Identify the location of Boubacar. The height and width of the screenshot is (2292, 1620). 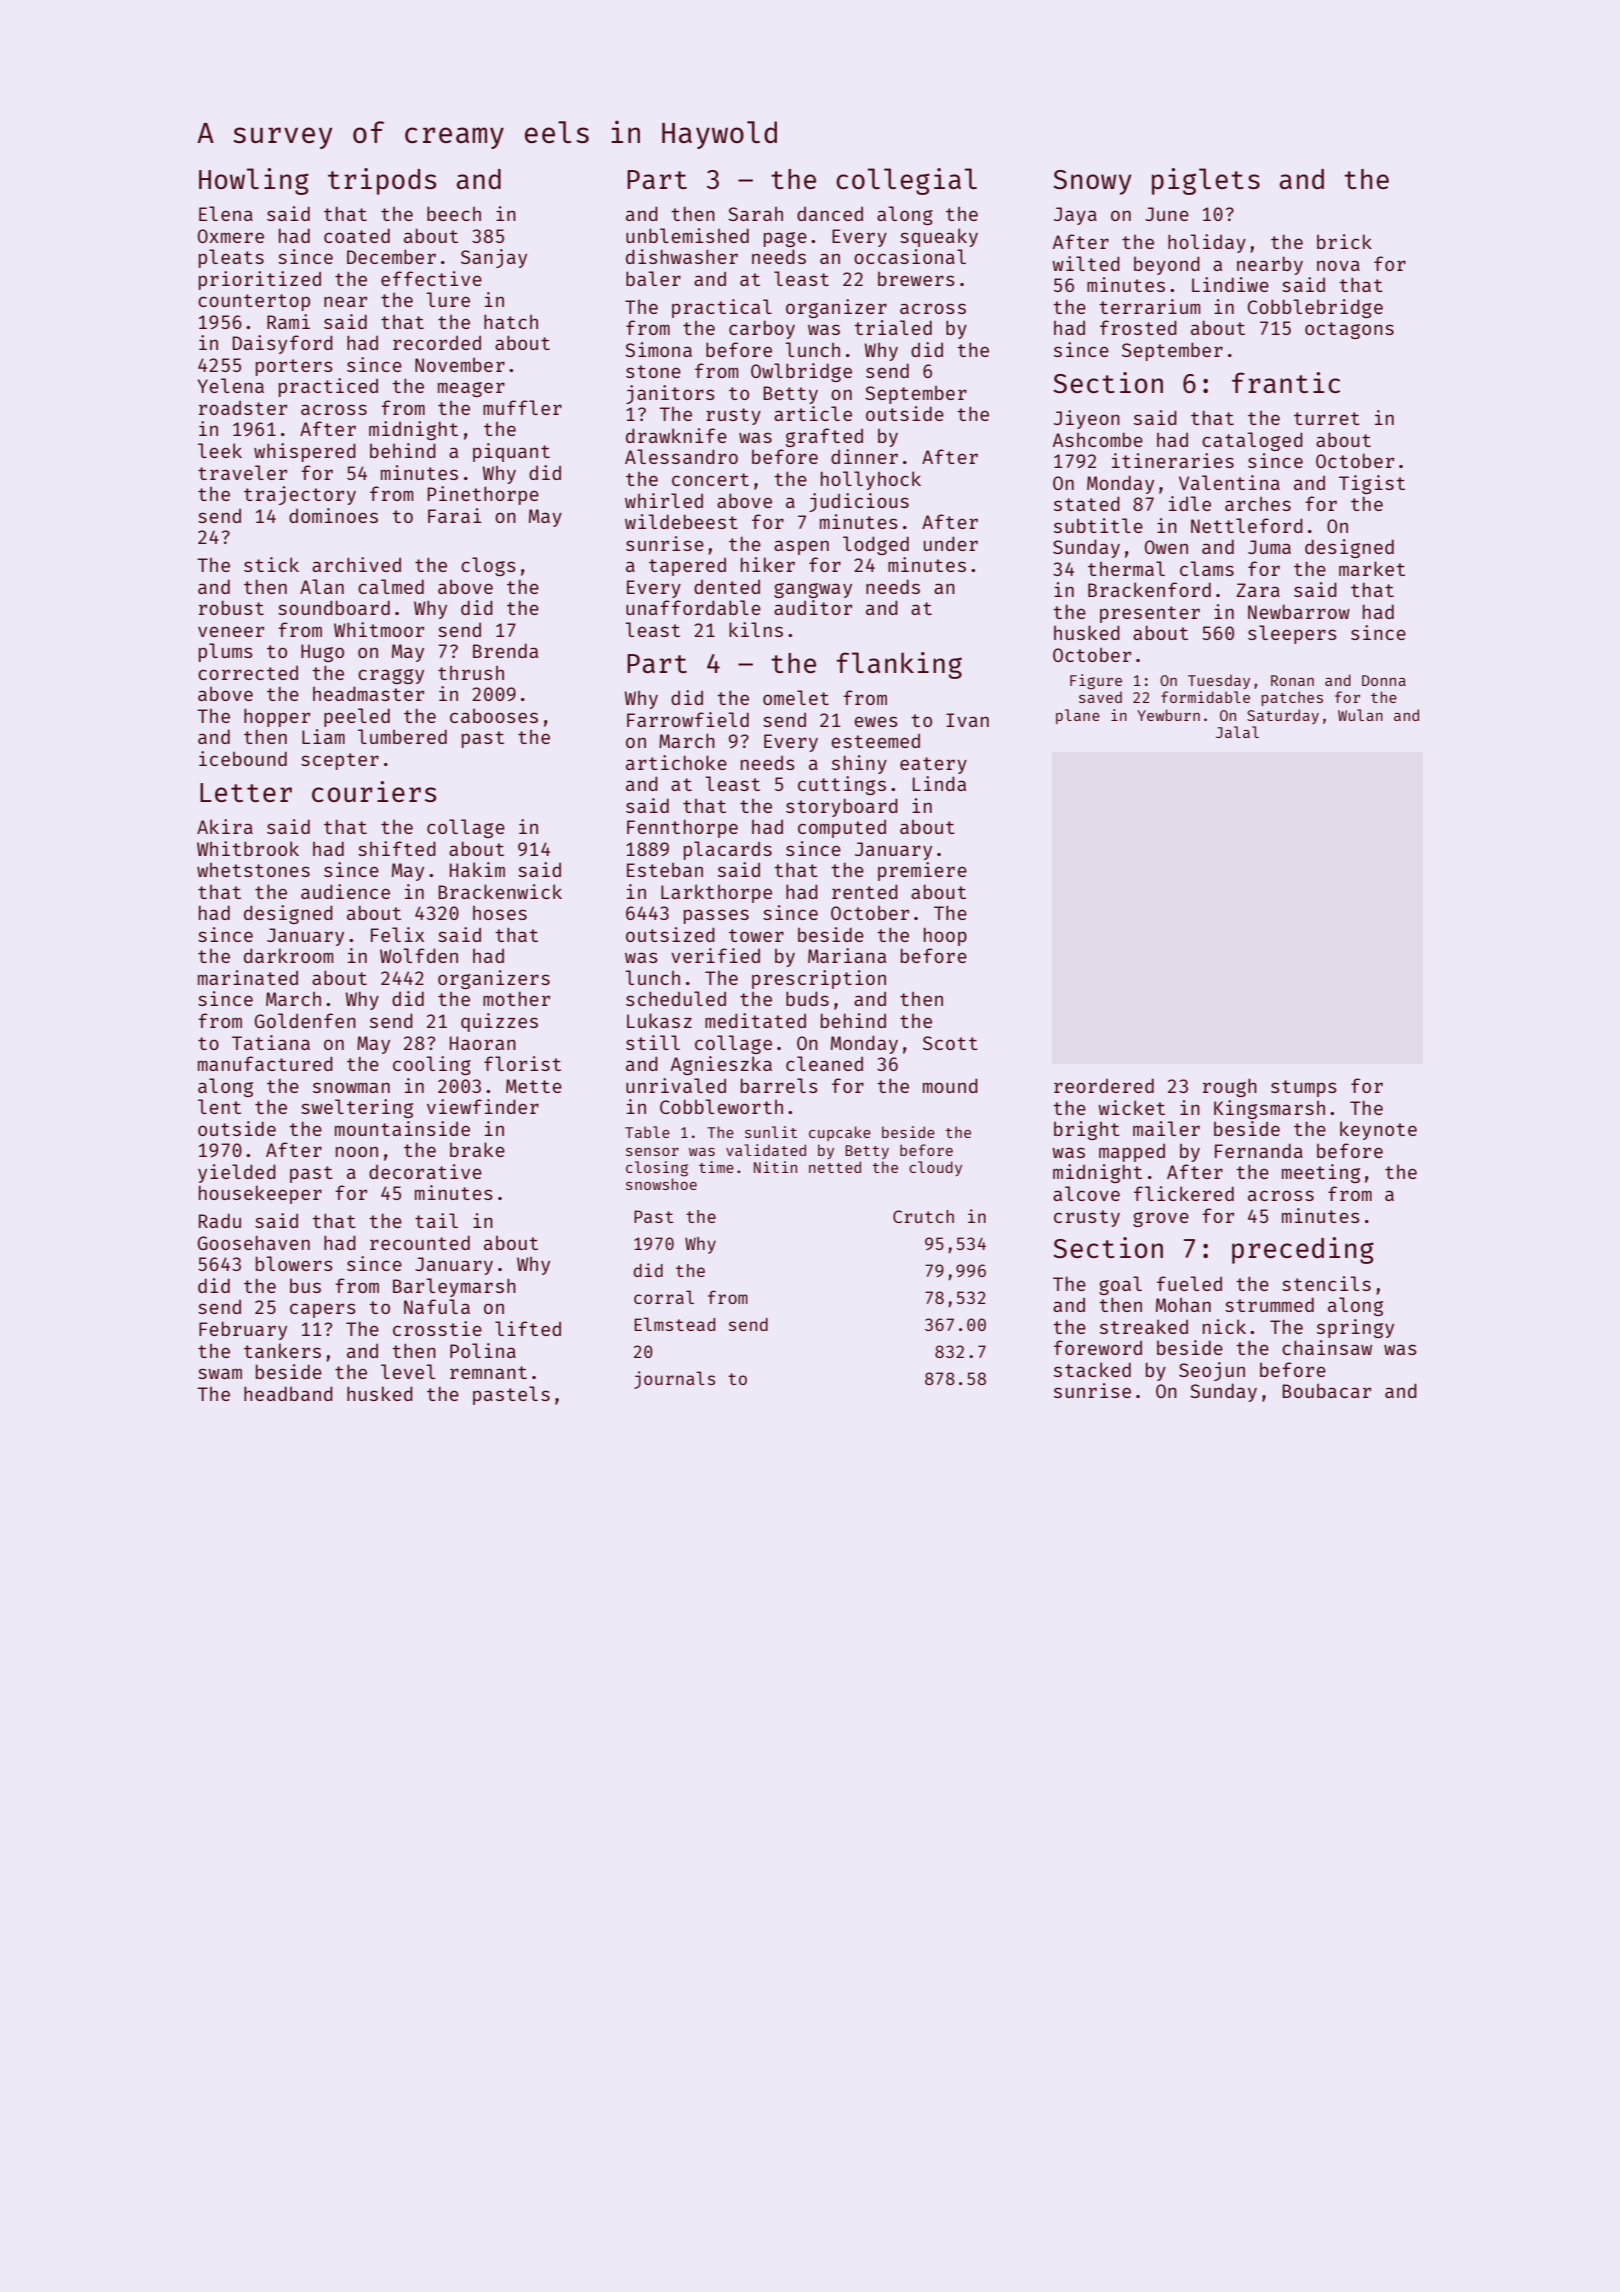
(1326, 1390).
